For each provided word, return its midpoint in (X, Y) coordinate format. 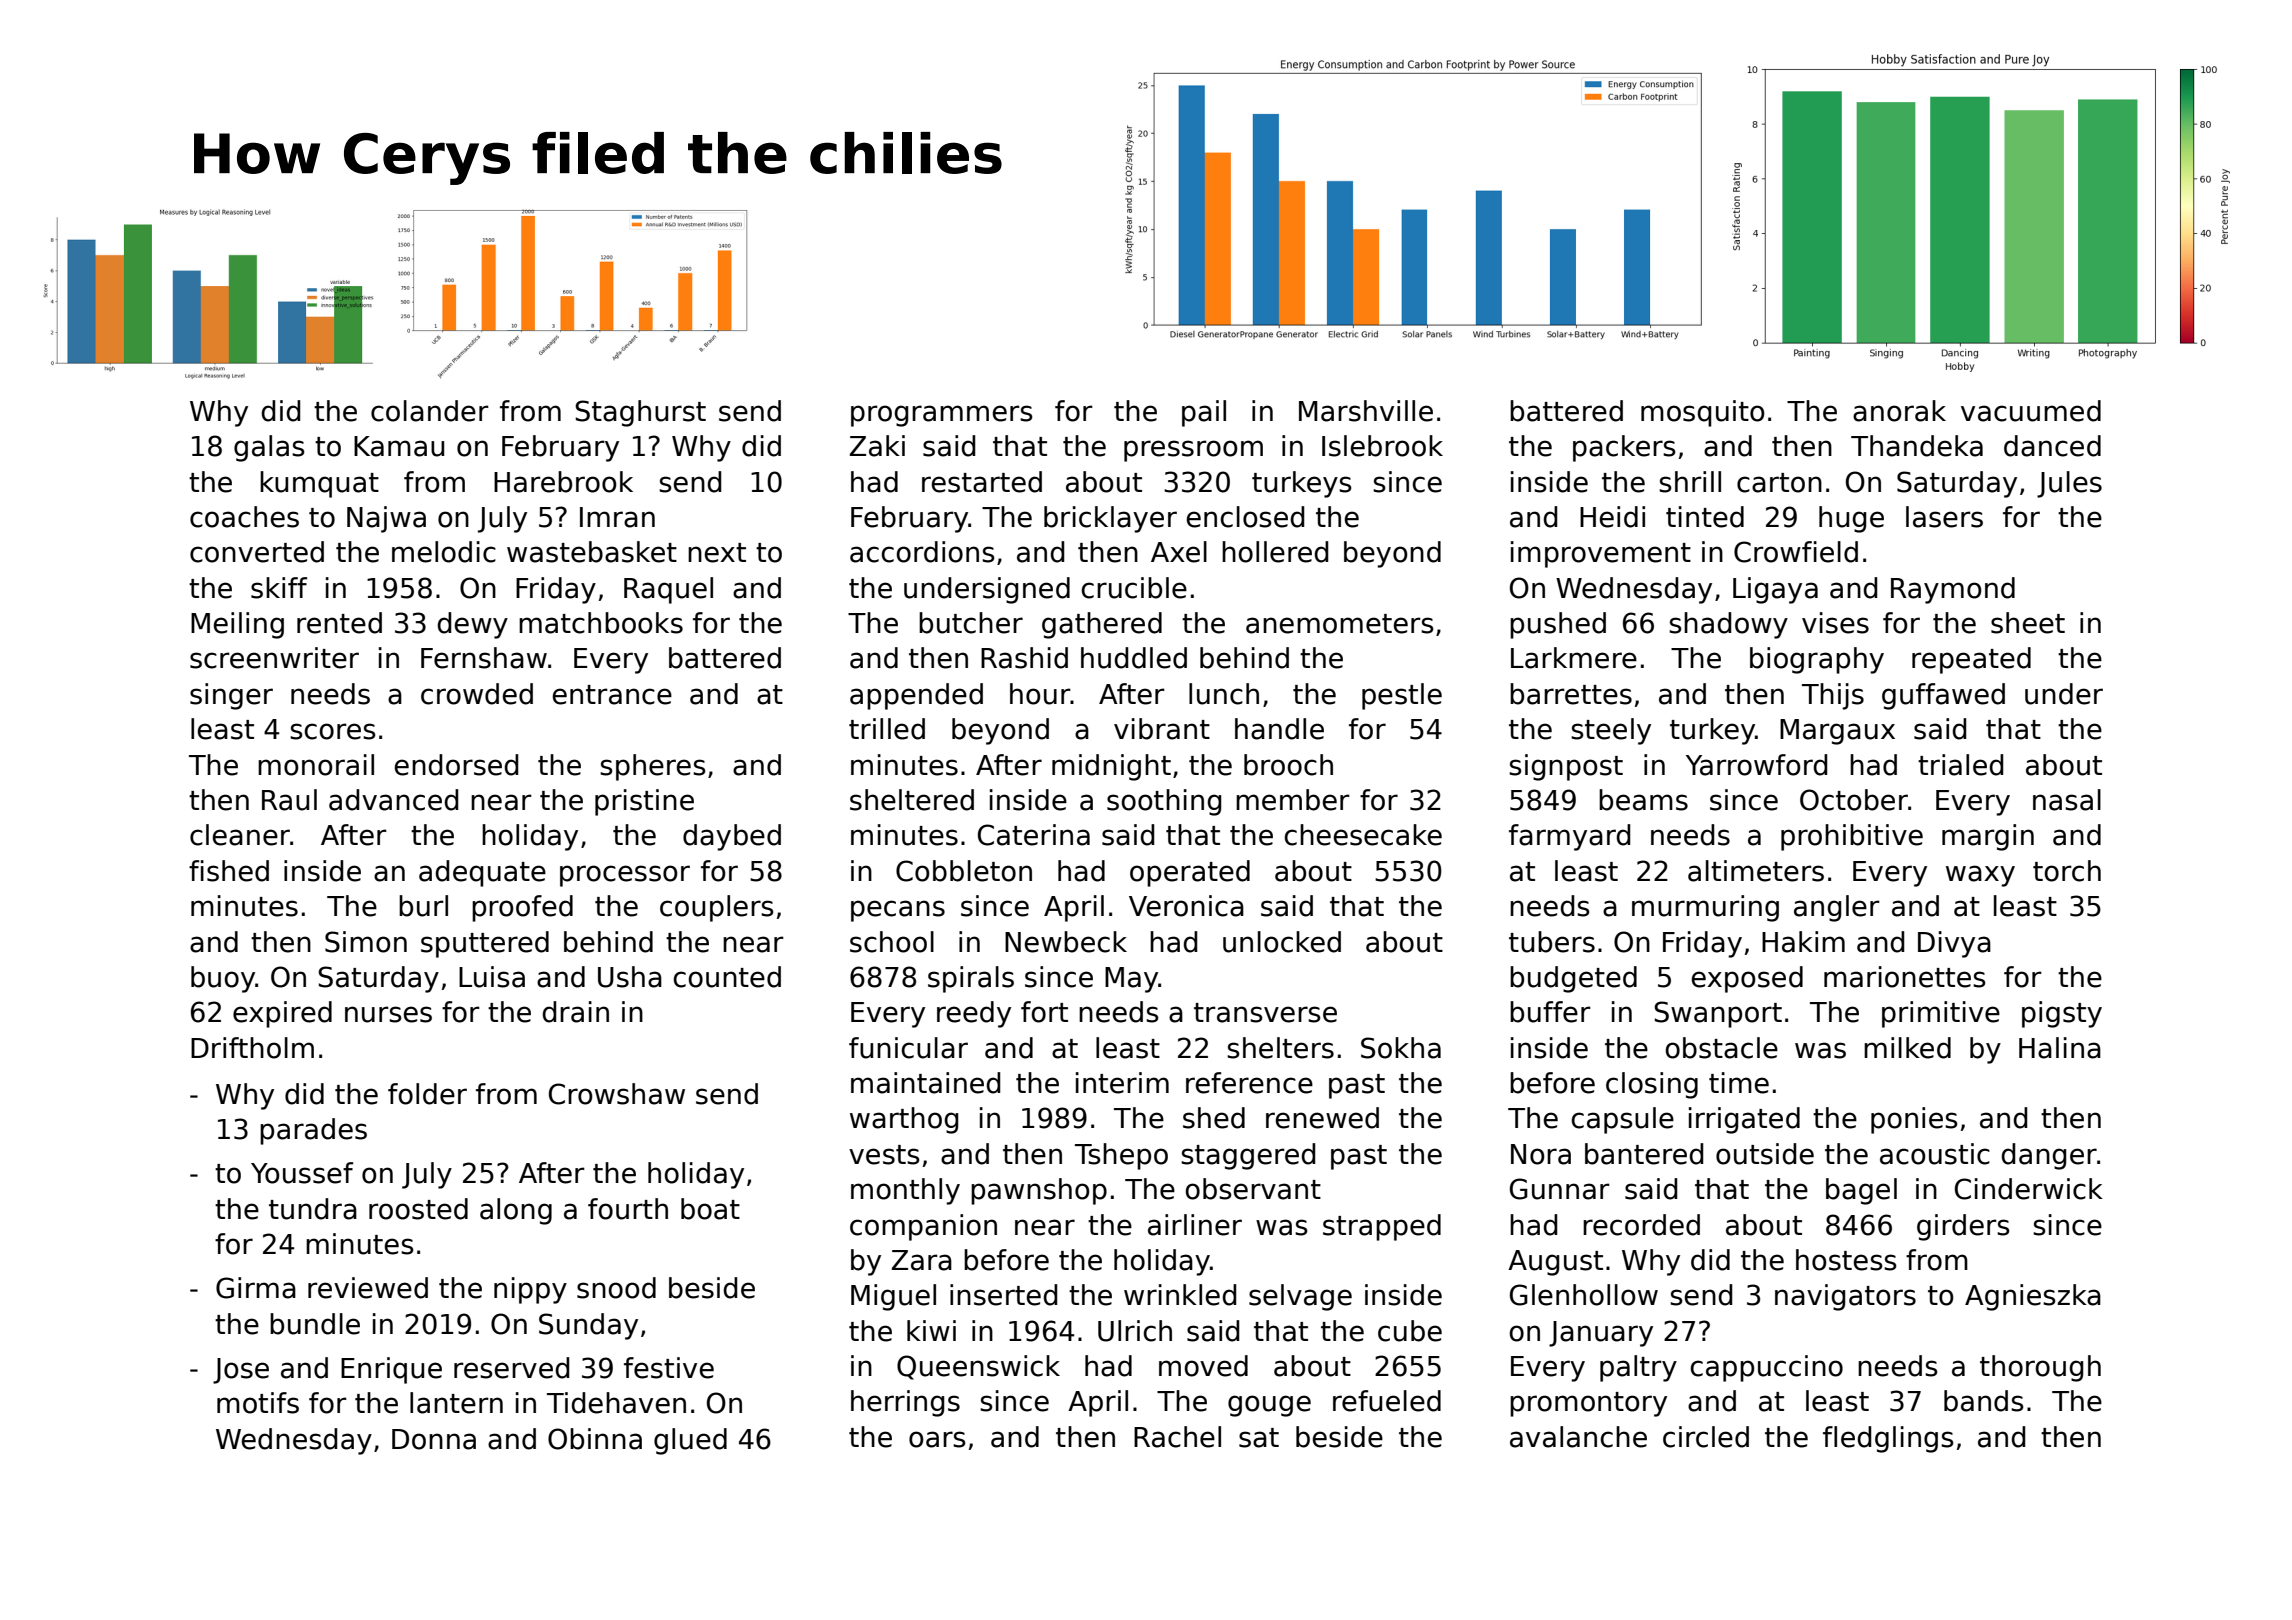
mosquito (1703, 413)
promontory (1588, 1404)
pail (1204, 413)
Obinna (595, 1439)
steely (1611, 731)
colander (430, 411)
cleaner (240, 835)
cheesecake (1363, 835)
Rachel (1177, 1437)
